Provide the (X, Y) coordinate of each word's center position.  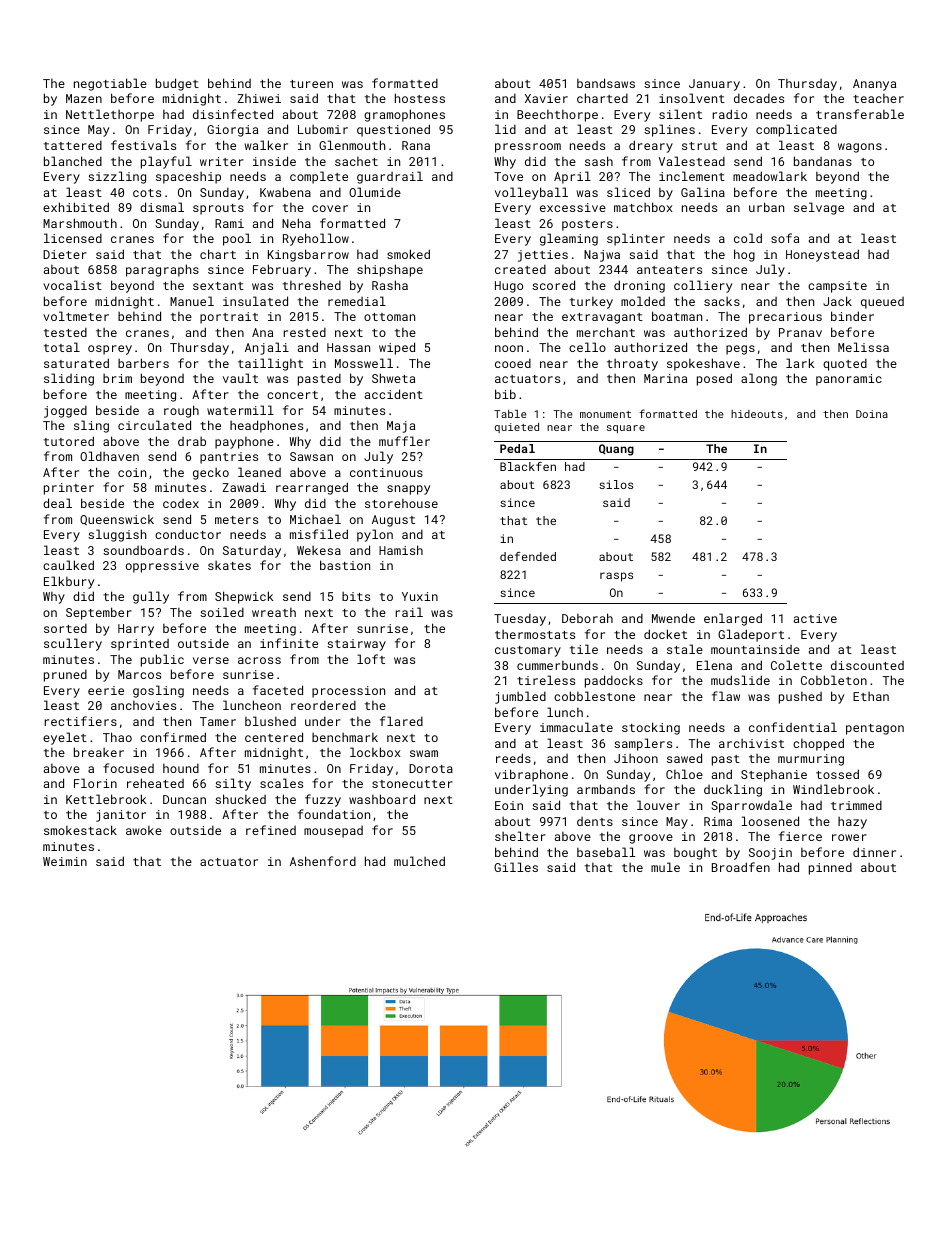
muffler (404, 441)
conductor (188, 534)
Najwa (602, 256)
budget (177, 84)
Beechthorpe (557, 116)
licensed (73, 238)
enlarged (733, 619)
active (815, 618)
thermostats (535, 634)
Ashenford (323, 861)
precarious (785, 318)
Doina (872, 414)
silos (616, 484)
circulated (154, 425)
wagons (860, 148)
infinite (289, 643)
